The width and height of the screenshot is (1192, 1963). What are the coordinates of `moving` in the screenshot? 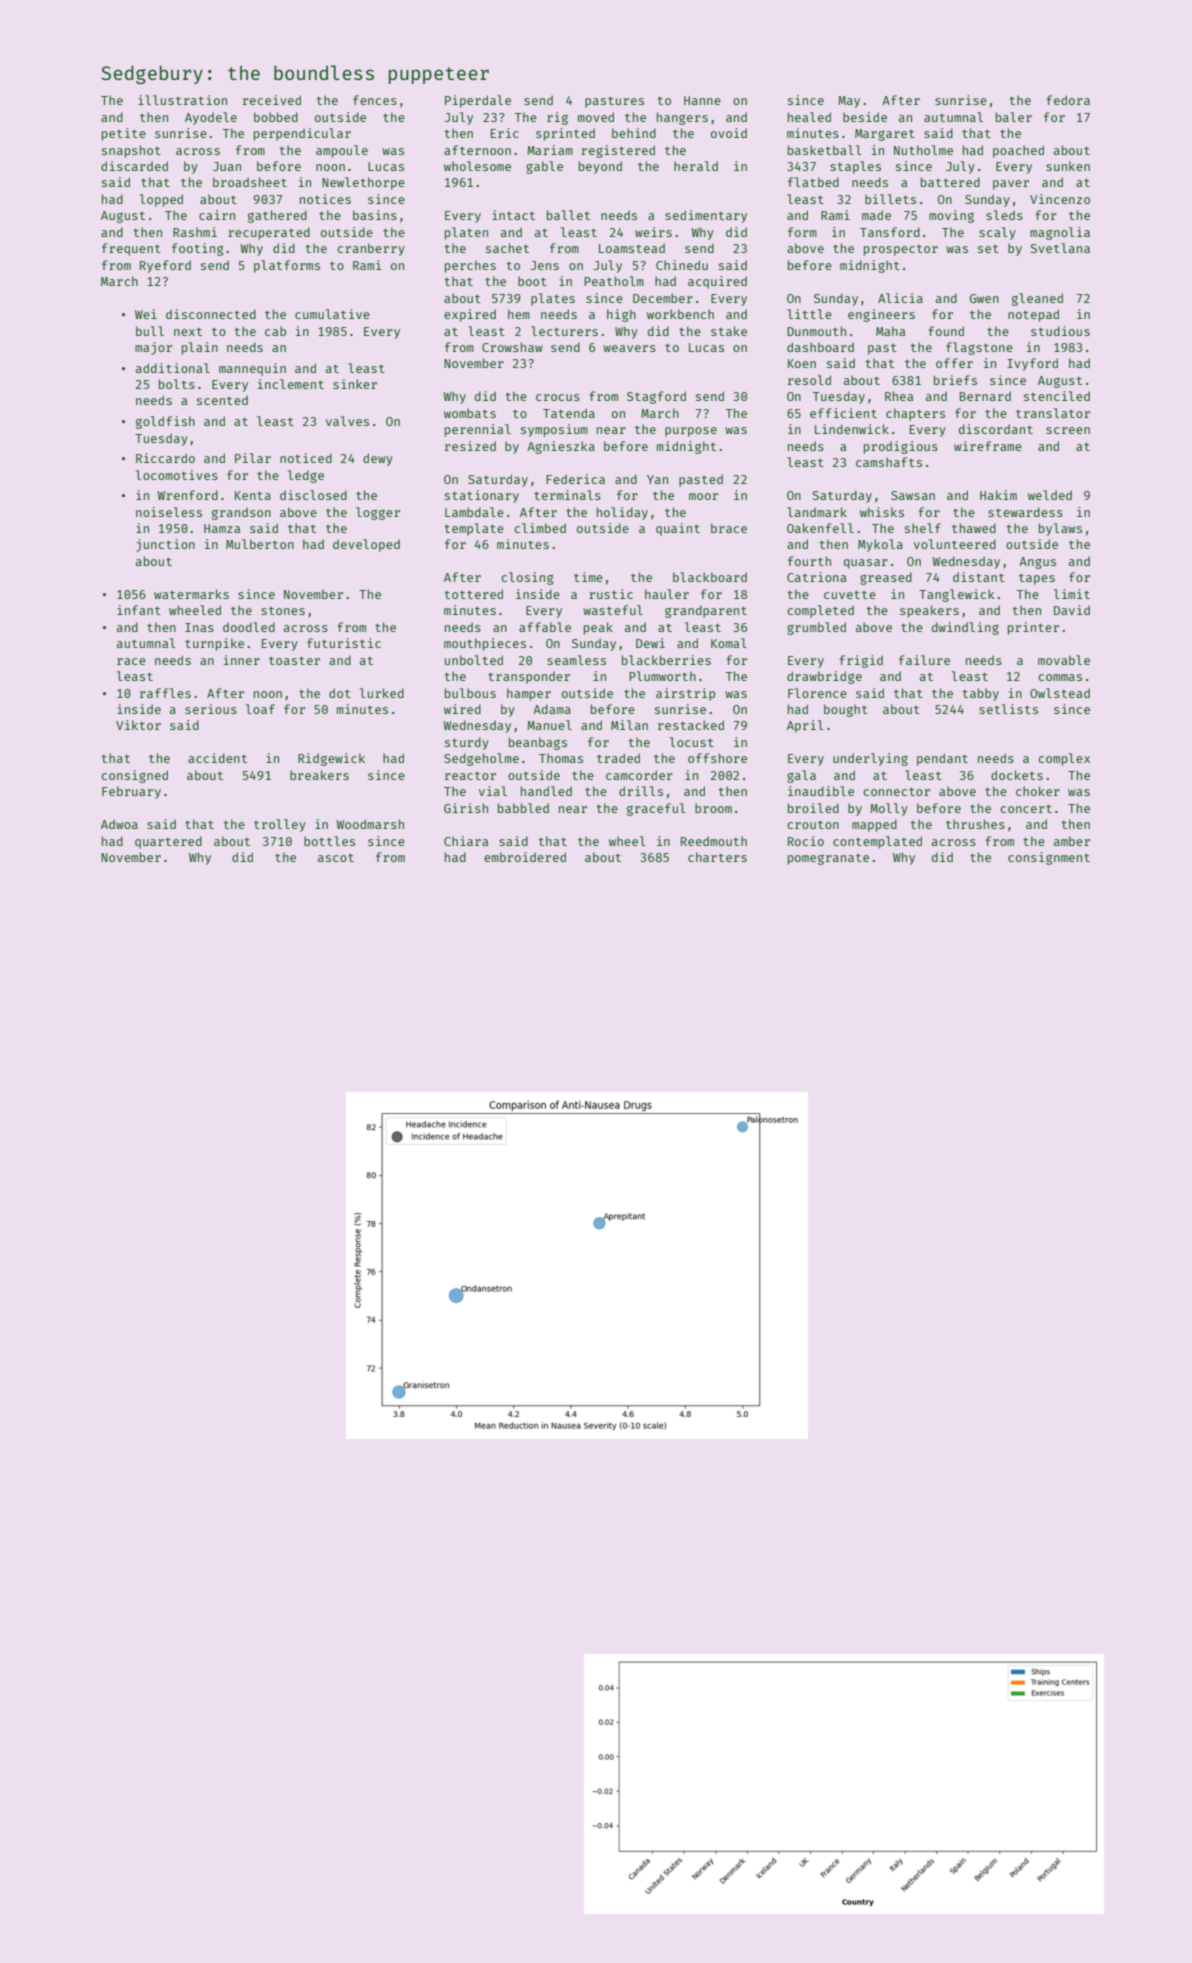 It's located at (951, 216).
